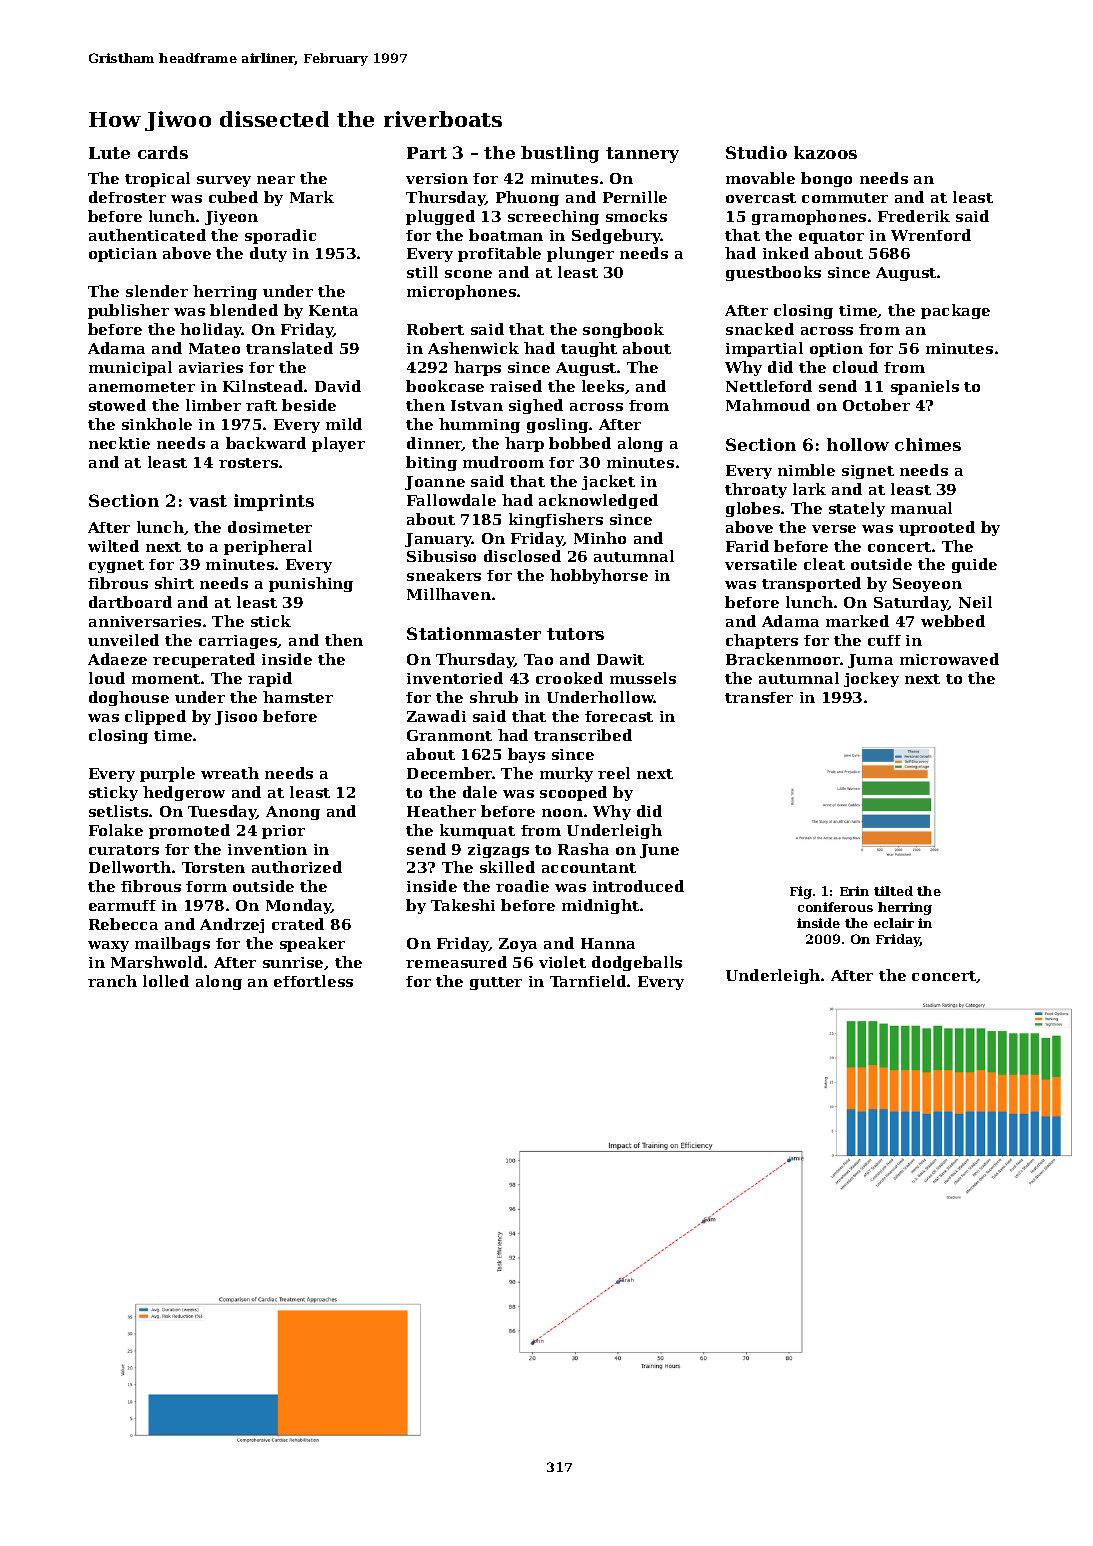 This screenshot has height=1546, width=1093. What do you see at coordinates (477, 831) in the screenshot?
I see `kumquat` at bounding box center [477, 831].
